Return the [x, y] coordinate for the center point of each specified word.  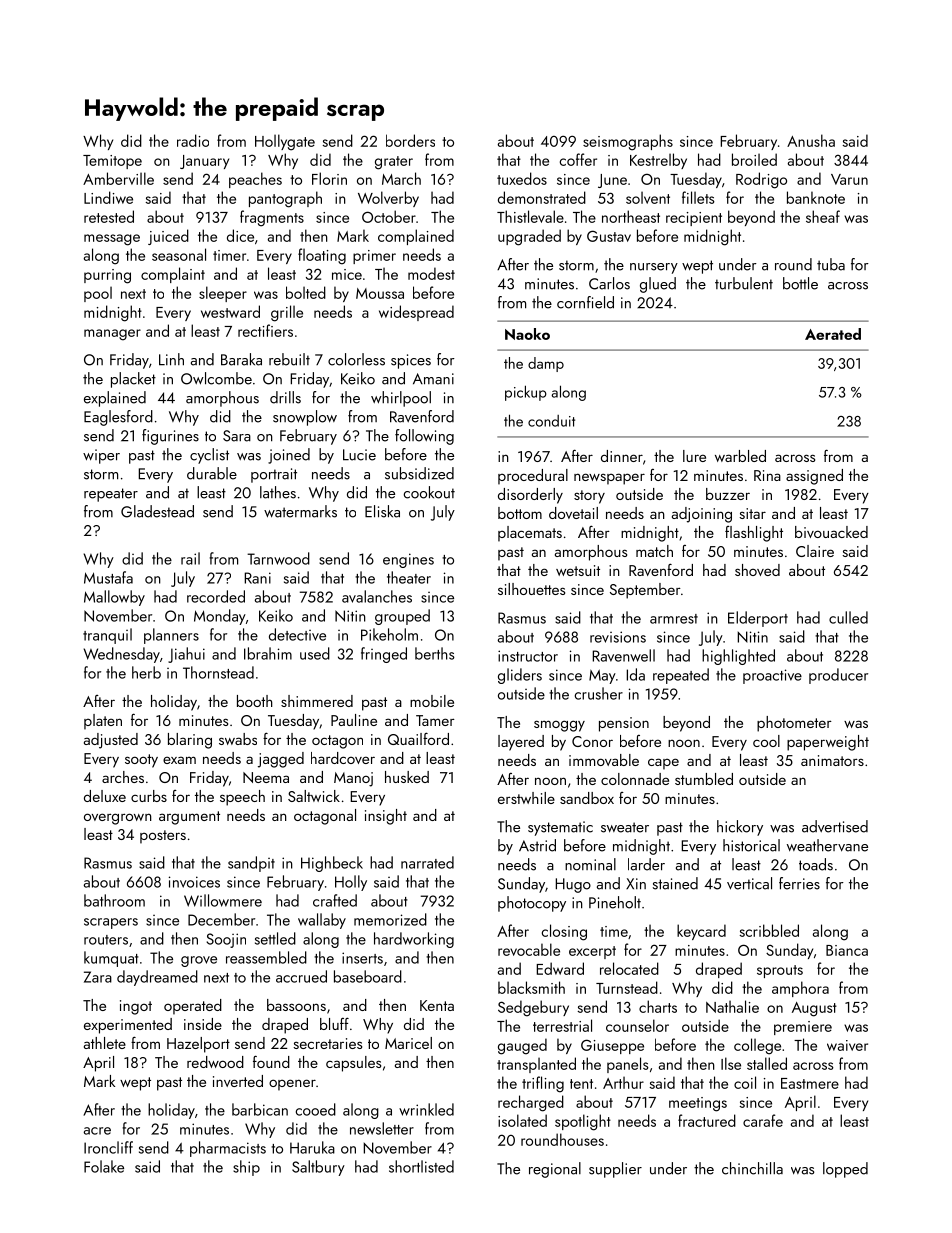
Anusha [811, 140]
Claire [815, 551]
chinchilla [752, 1168]
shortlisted [421, 1166]
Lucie [359, 455]
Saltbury [318, 1168]
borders [410, 140]
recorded [216, 596]
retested [109, 216]
